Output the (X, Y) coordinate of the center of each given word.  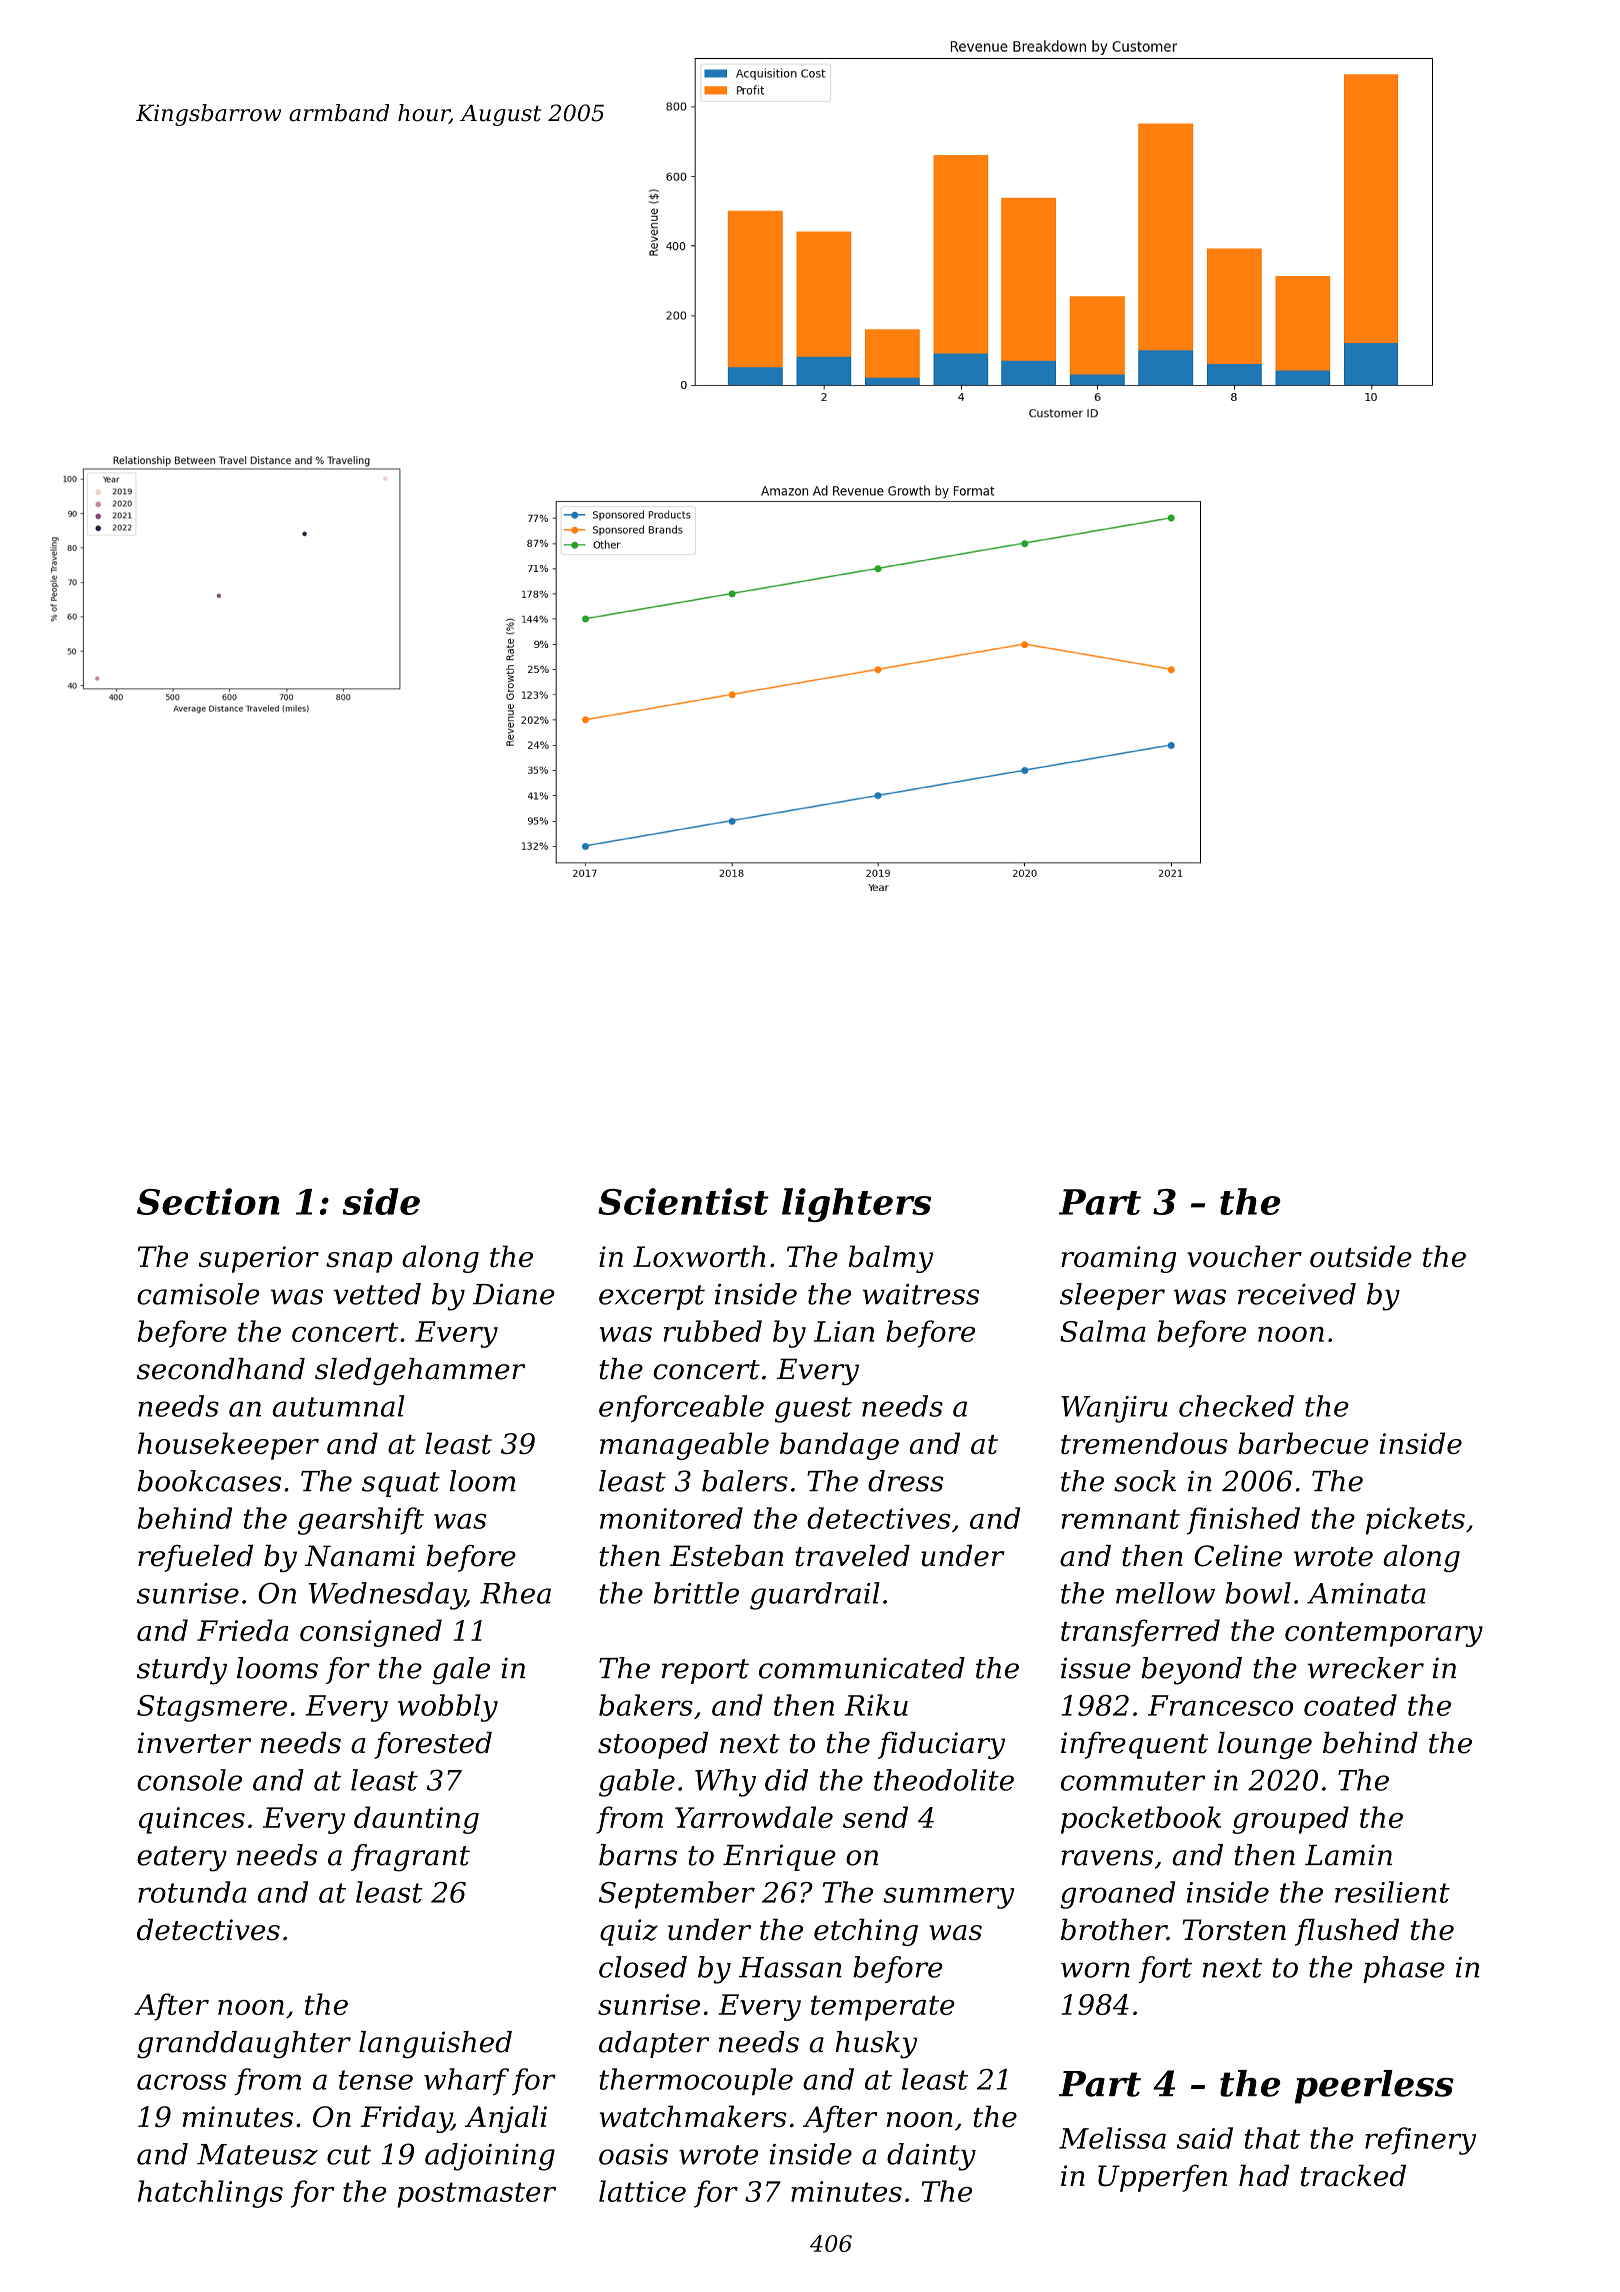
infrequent (1134, 1745)
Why (725, 1783)
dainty (931, 2157)
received (1297, 1294)
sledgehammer (420, 1371)
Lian (844, 1331)
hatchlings (210, 2194)
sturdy (182, 1671)
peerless (1374, 2087)
